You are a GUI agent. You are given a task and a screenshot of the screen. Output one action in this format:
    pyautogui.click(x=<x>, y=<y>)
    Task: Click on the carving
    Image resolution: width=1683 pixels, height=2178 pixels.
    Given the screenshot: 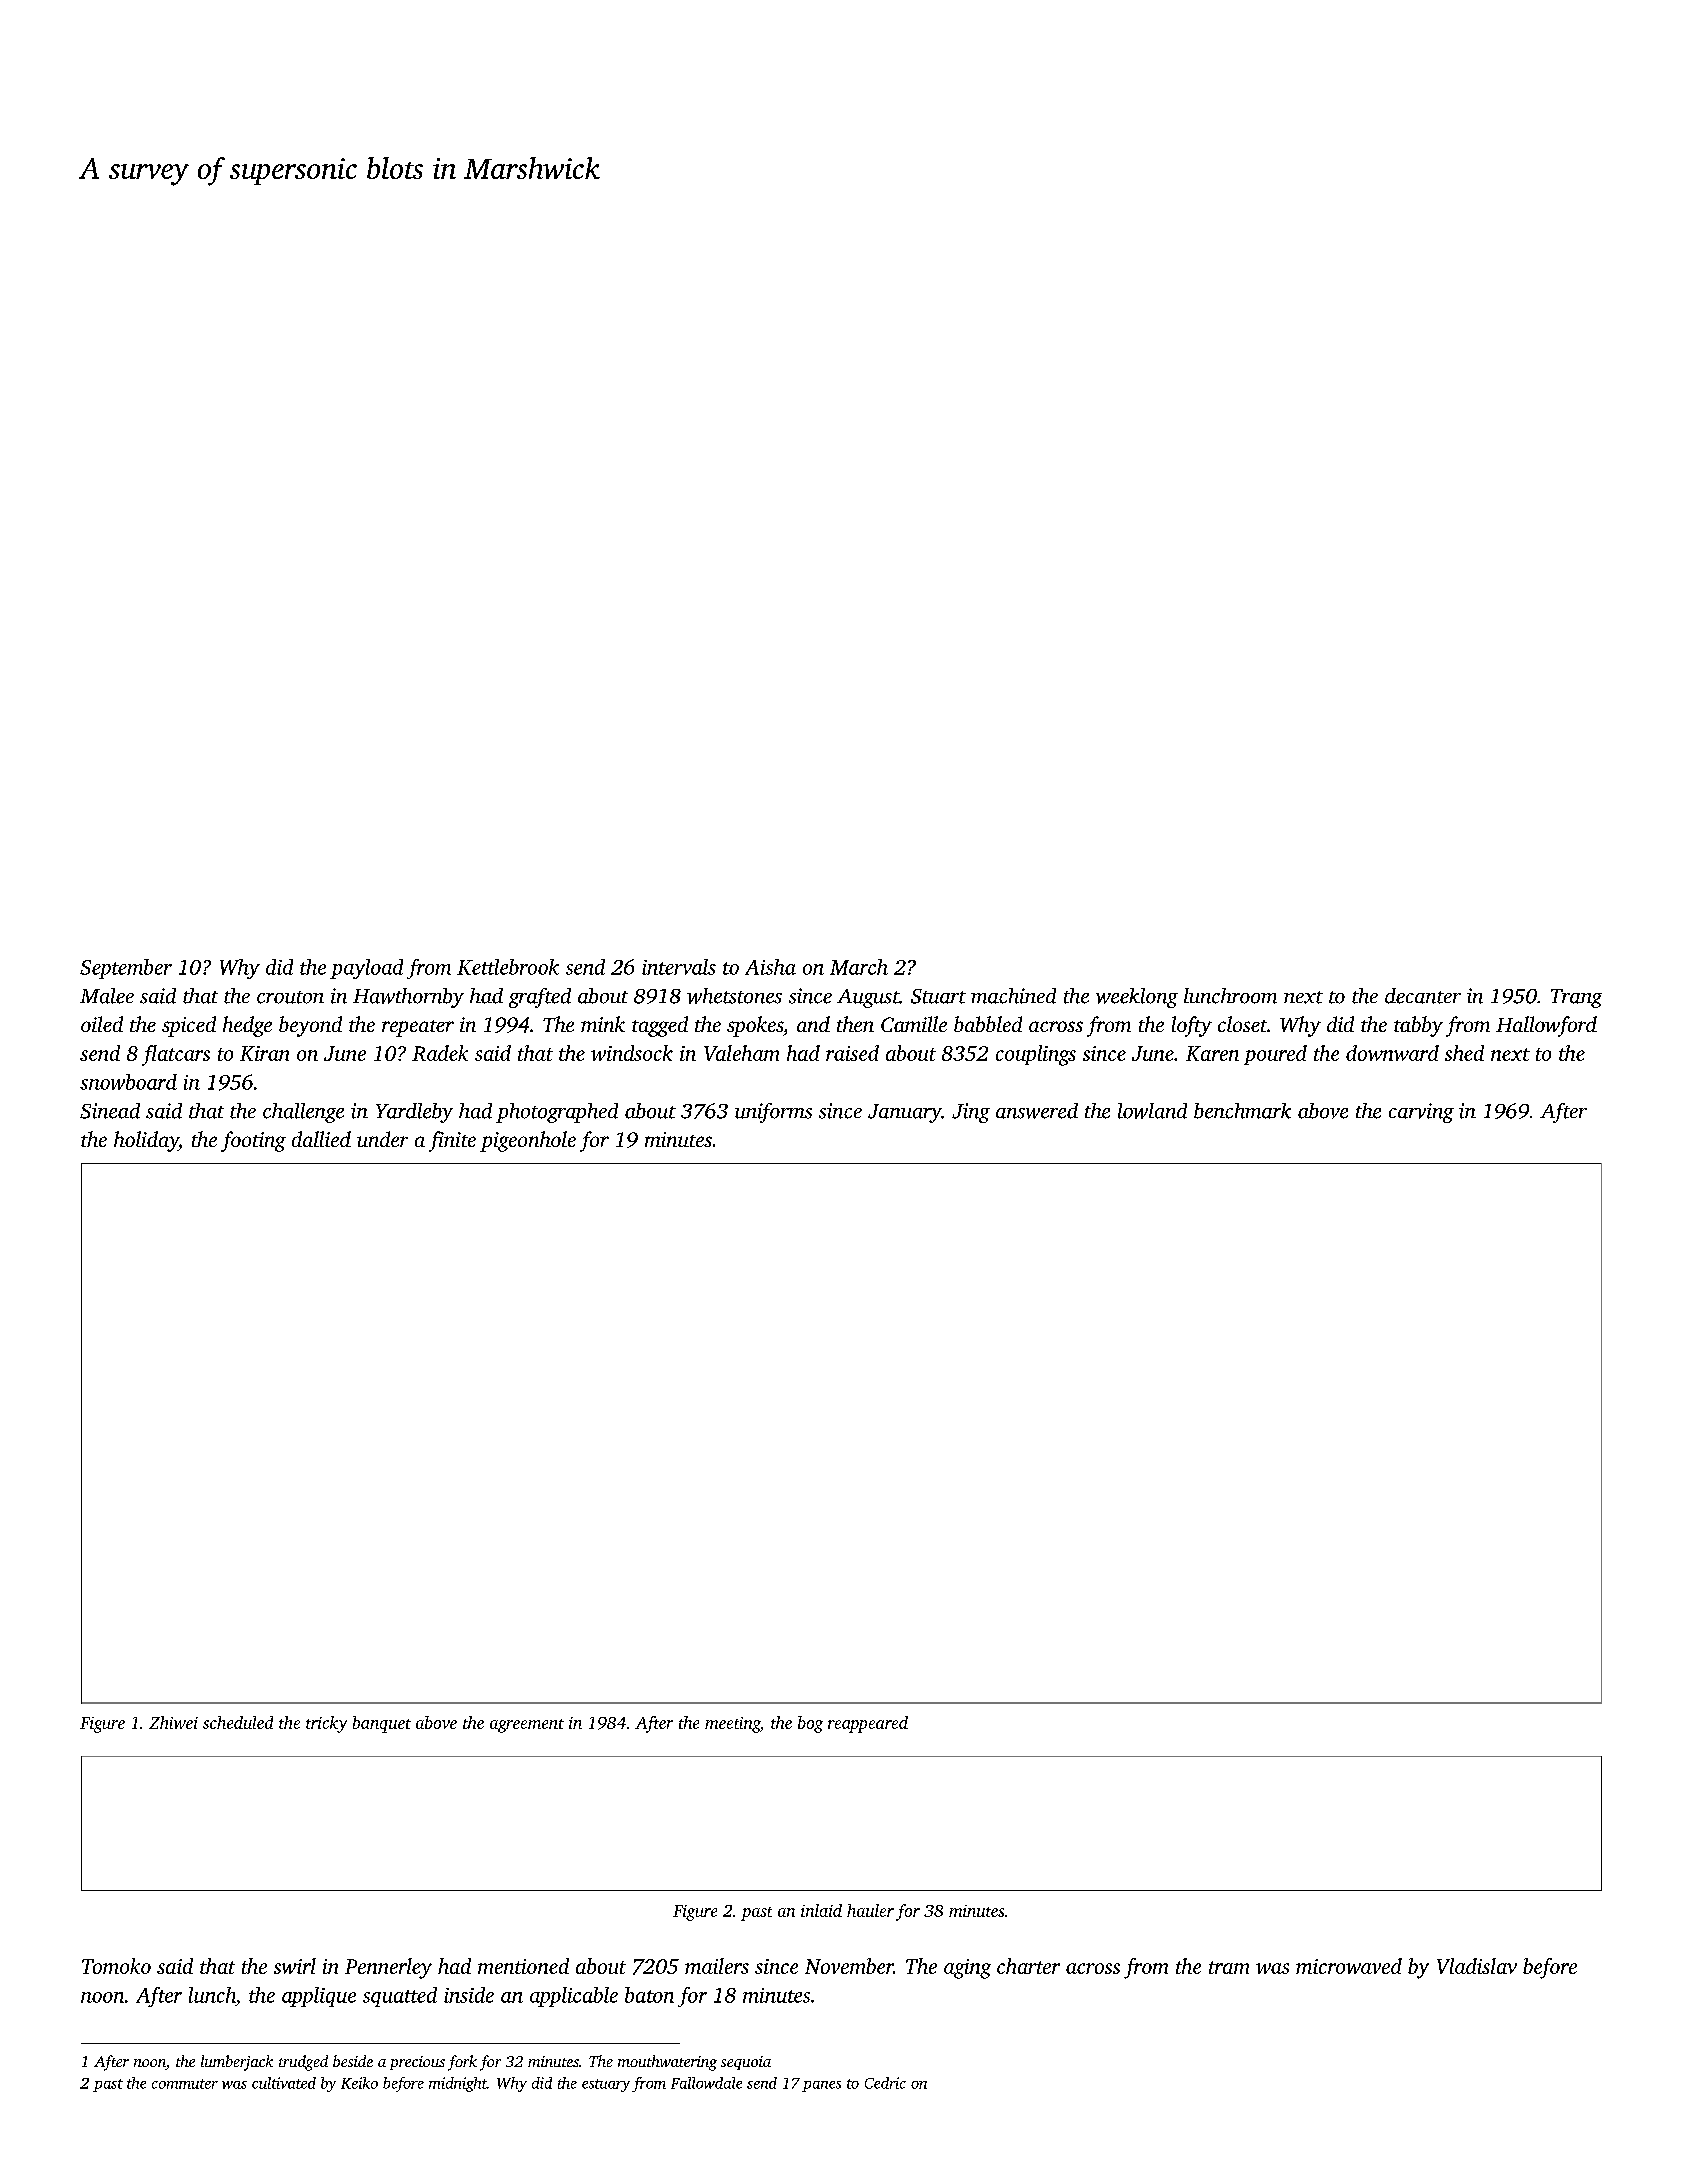 What is the action you would take?
    pyautogui.click(x=1421, y=1113)
